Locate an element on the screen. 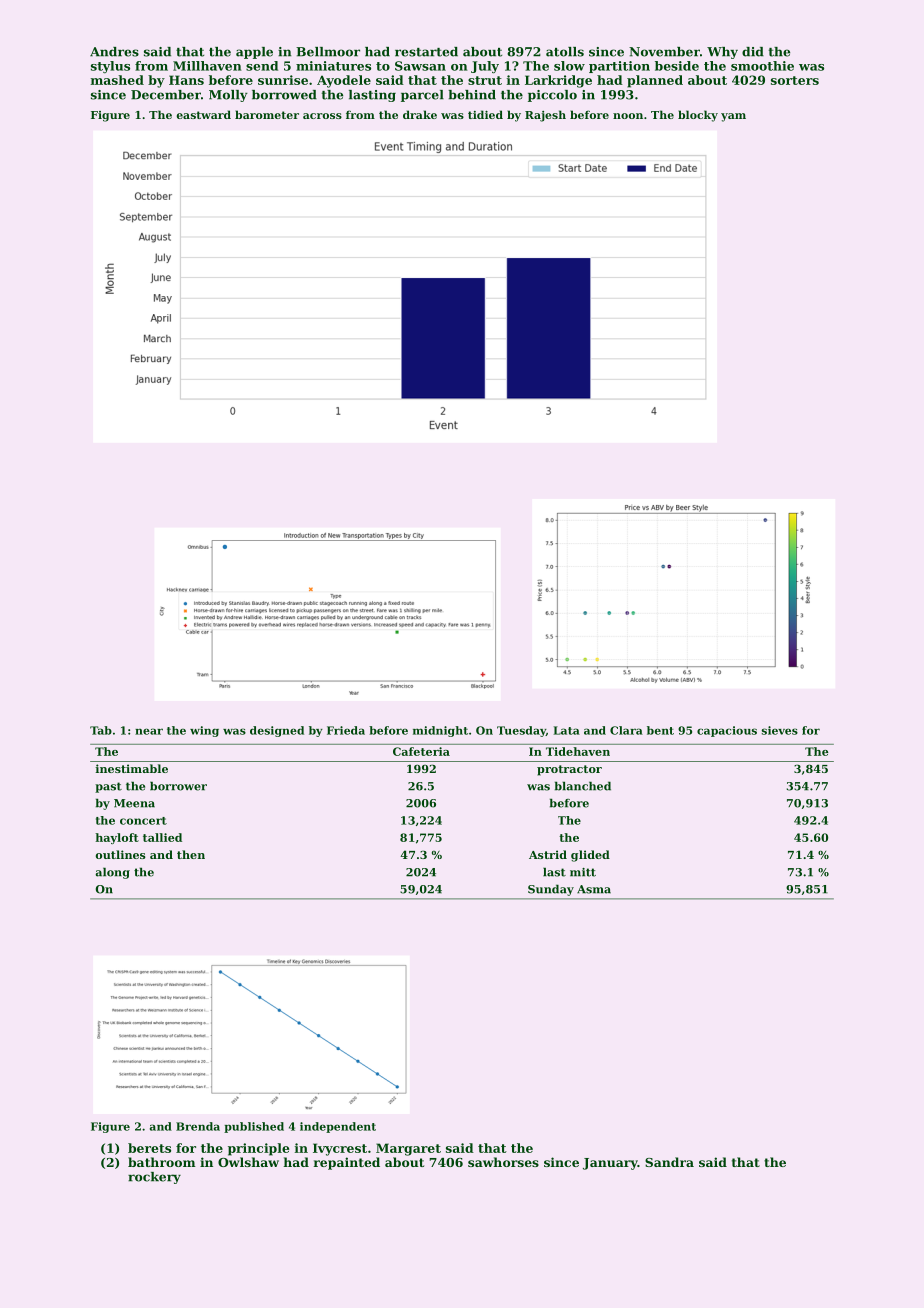  near is located at coordinates (149, 731).
